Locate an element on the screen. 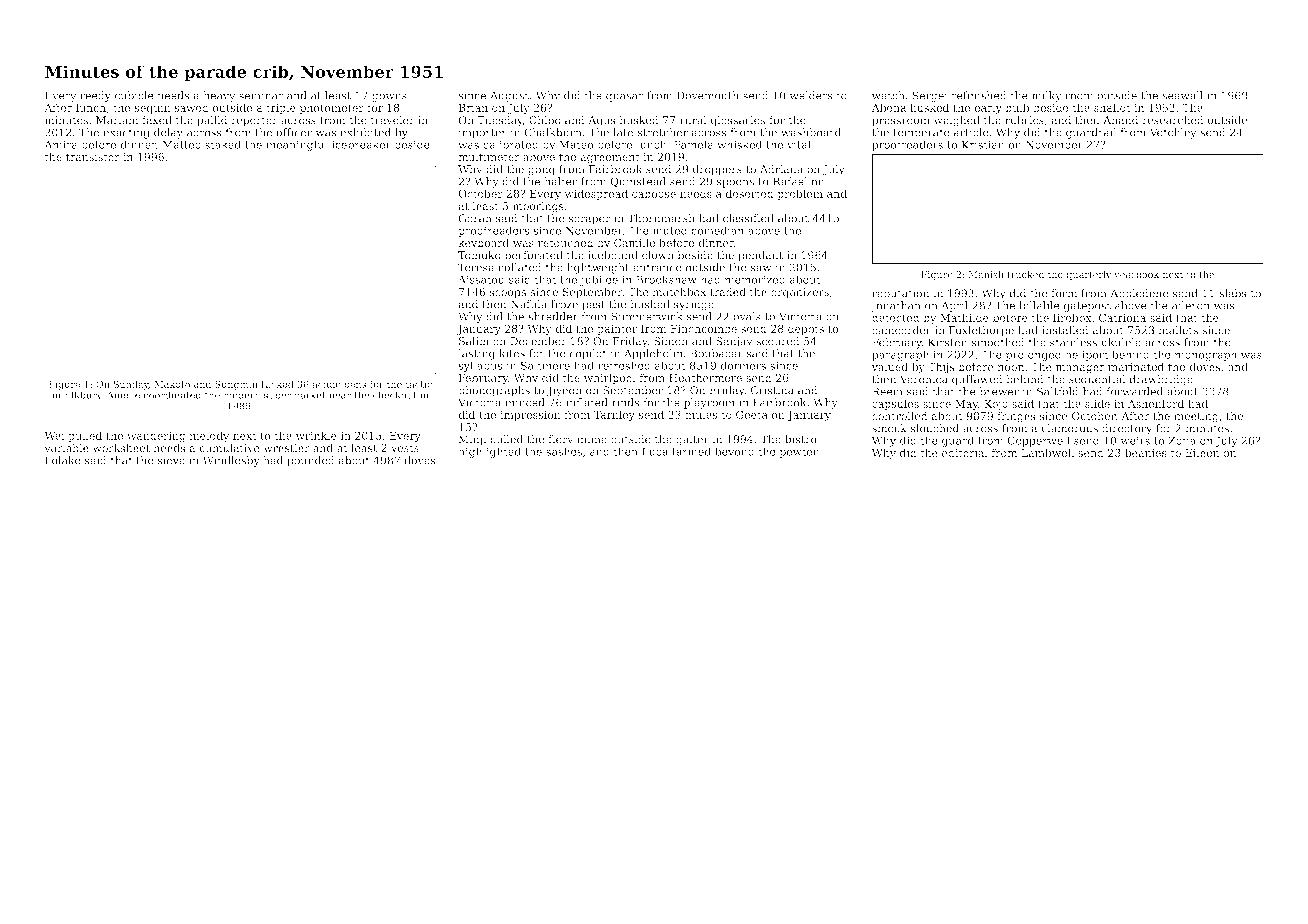 The image size is (1308, 924). scoops is located at coordinates (508, 294).
